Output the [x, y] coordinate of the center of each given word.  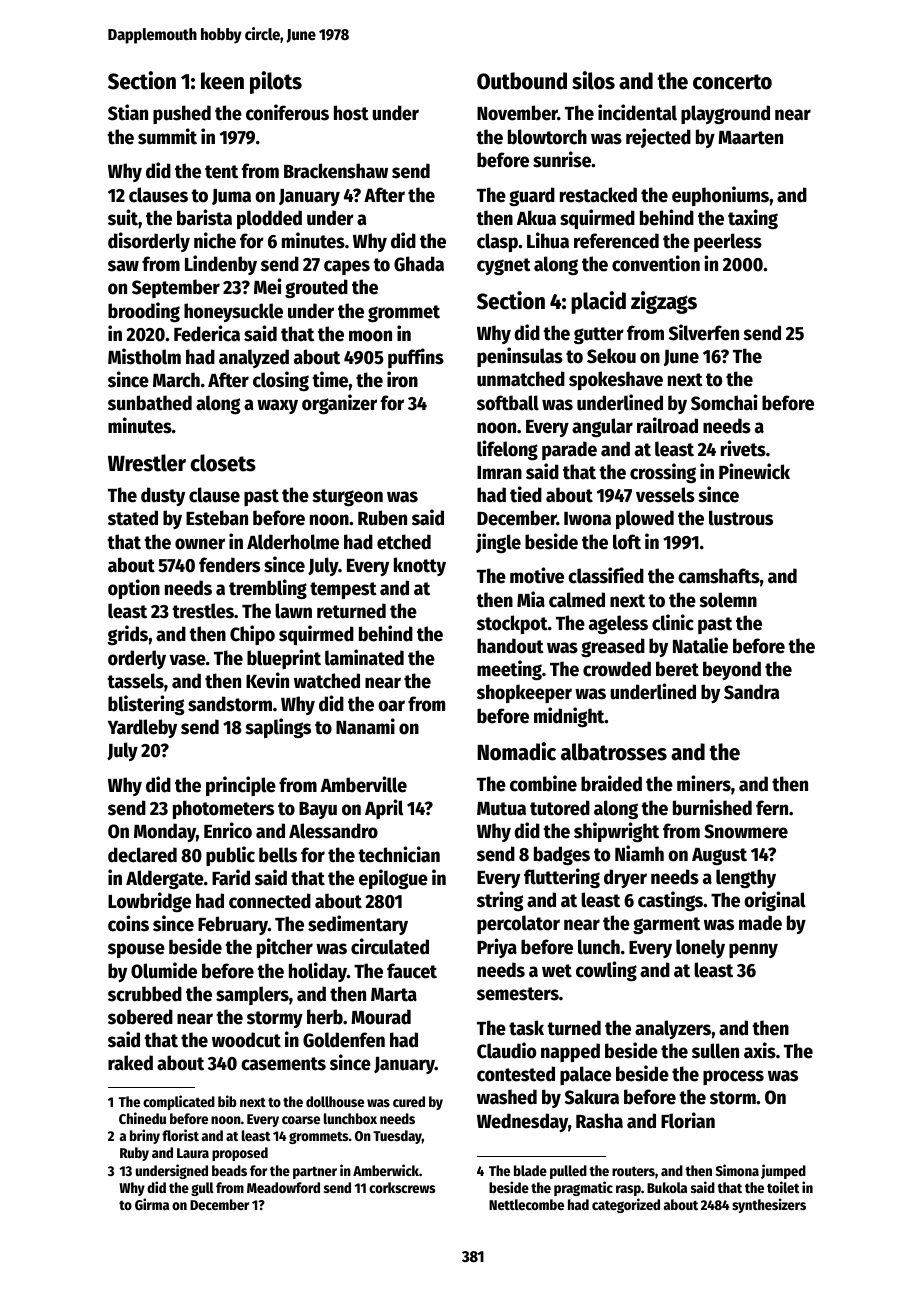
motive [537, 575]
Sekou [611, 356]
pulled [568, 1172]
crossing [663, 473]
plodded [269, 219]
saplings [278, 728]
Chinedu [142, 1118]
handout [510, 646]
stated [133, 518]
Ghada [419, 264]
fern [772, 808]
